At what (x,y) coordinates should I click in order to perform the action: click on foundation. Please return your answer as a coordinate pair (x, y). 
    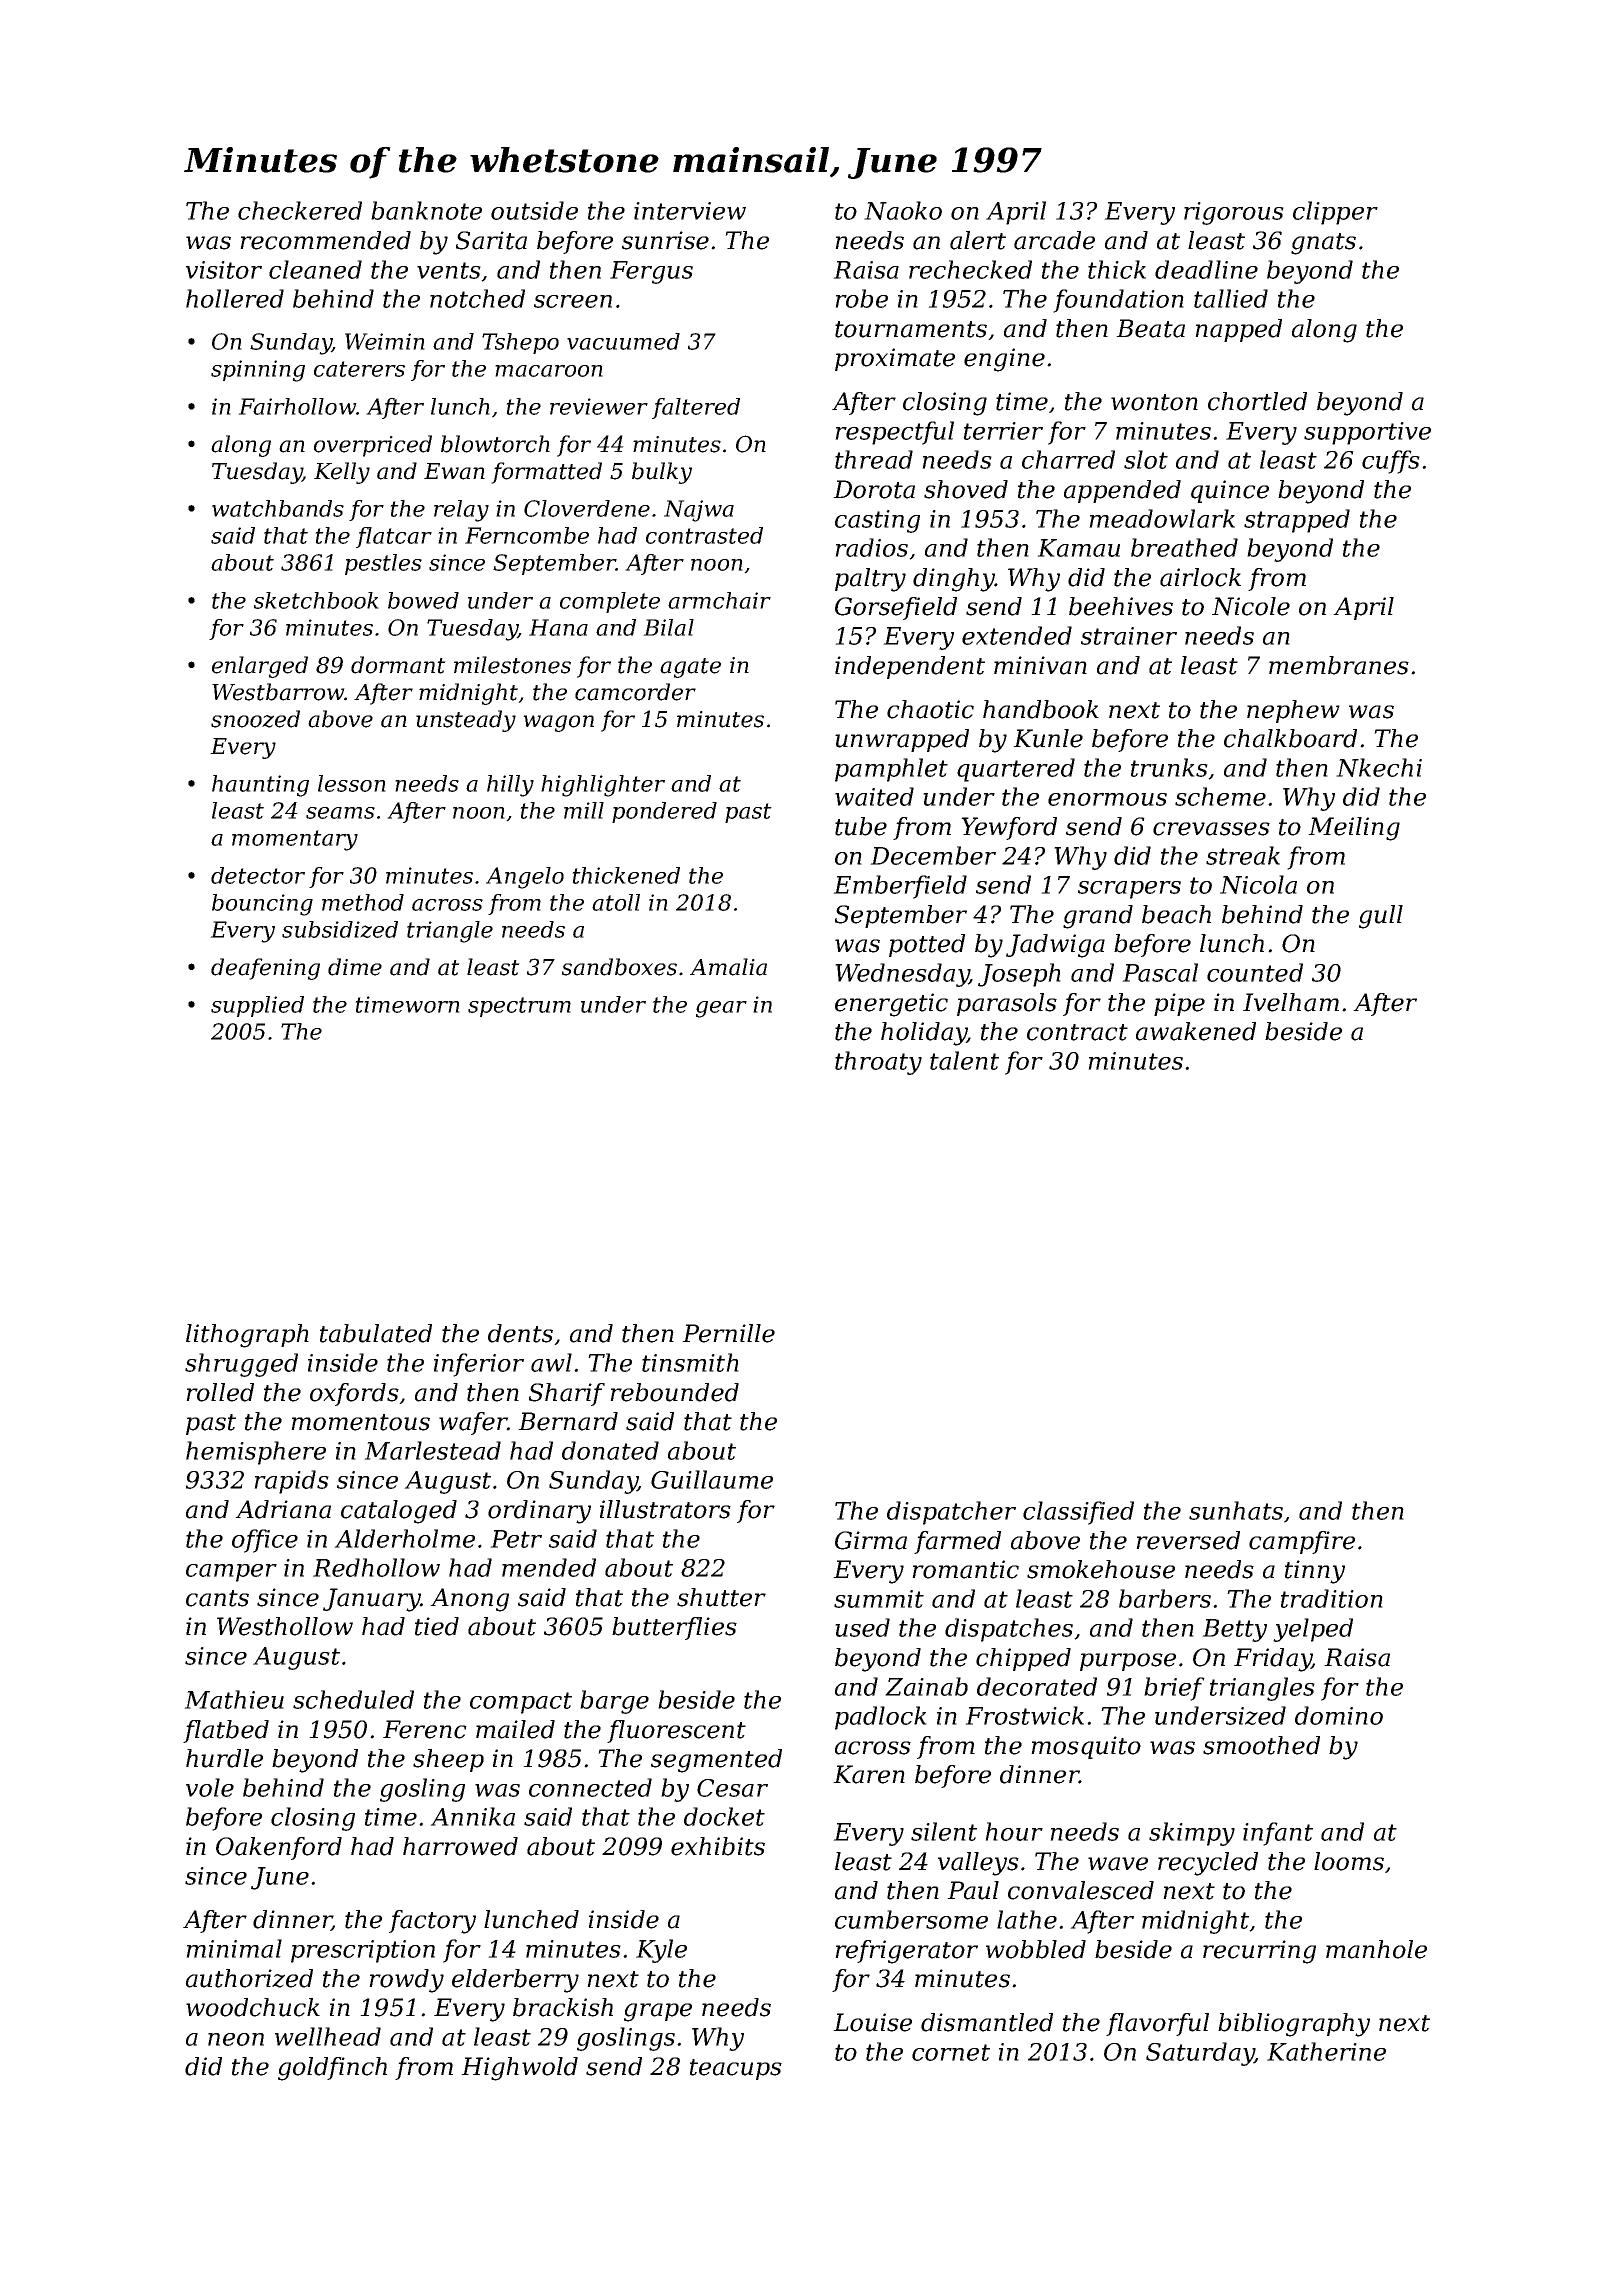
    Looking at the image, I should click on (1118, 301).
